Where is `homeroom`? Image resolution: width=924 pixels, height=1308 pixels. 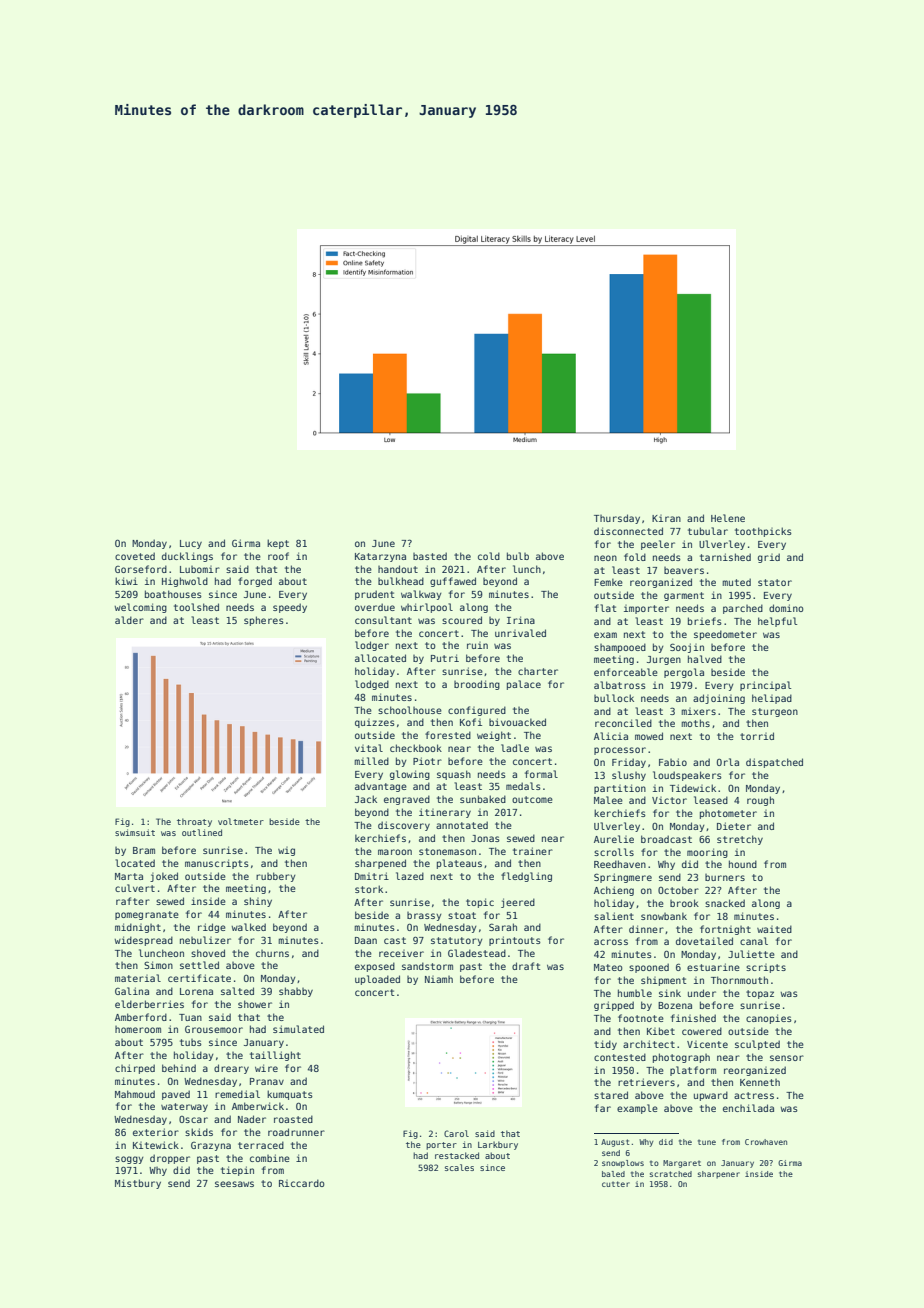 homeroom is located at coordinates (138, 1029).
